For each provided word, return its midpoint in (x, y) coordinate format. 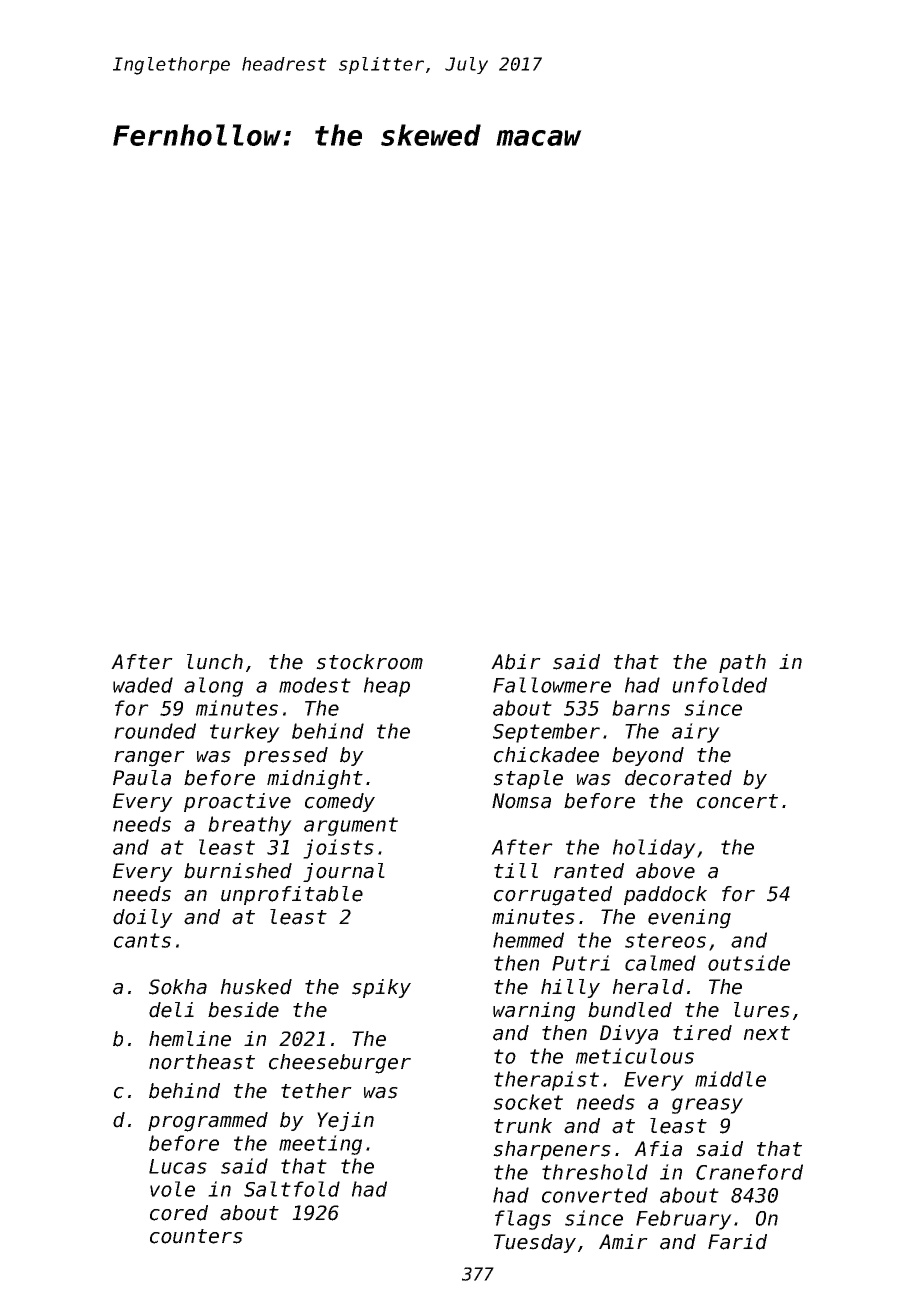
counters (196, 1236)
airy (696, 733)
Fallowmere (552, 685)
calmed (660, 963)
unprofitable (292, 895)
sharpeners (552, 1150)
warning (534, 1012)
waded (143, 685)
